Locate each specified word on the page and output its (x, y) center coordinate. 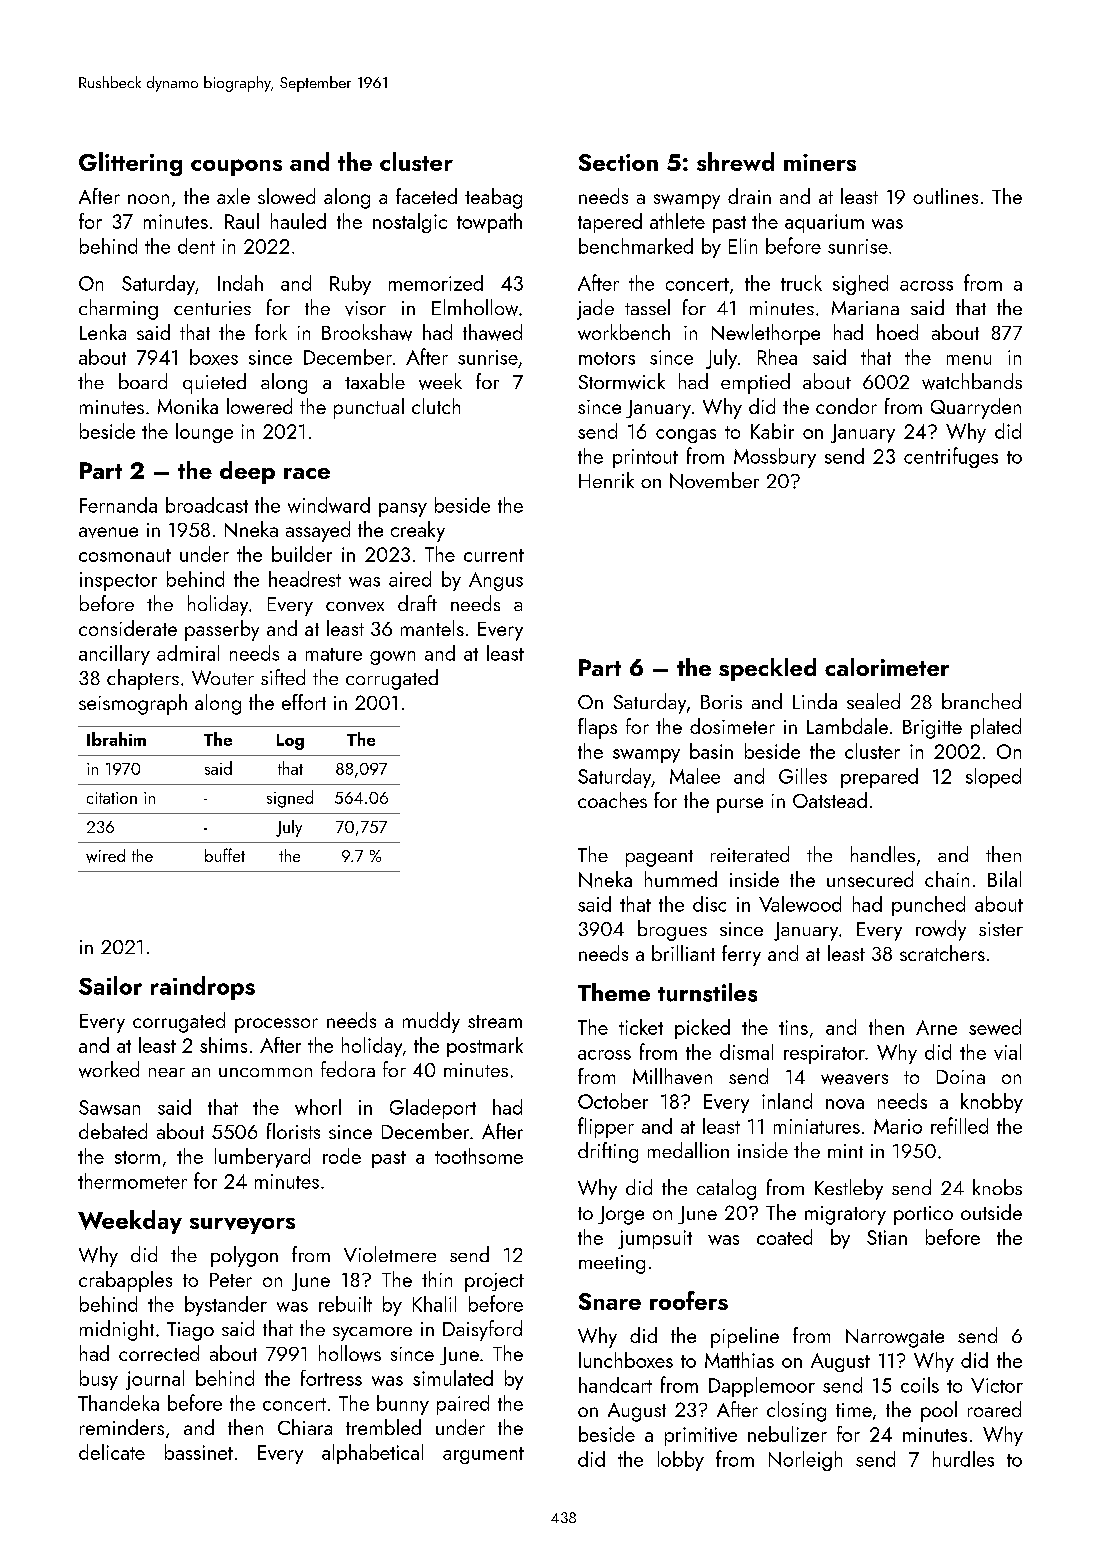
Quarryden (976, 408)
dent (196, 246)
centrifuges (951, 457)
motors (607, 358)
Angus (496, 581)
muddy (431, 1022)
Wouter (223, 677)
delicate (112, 1452)
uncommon (265, 1072)
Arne (936, 1027)
